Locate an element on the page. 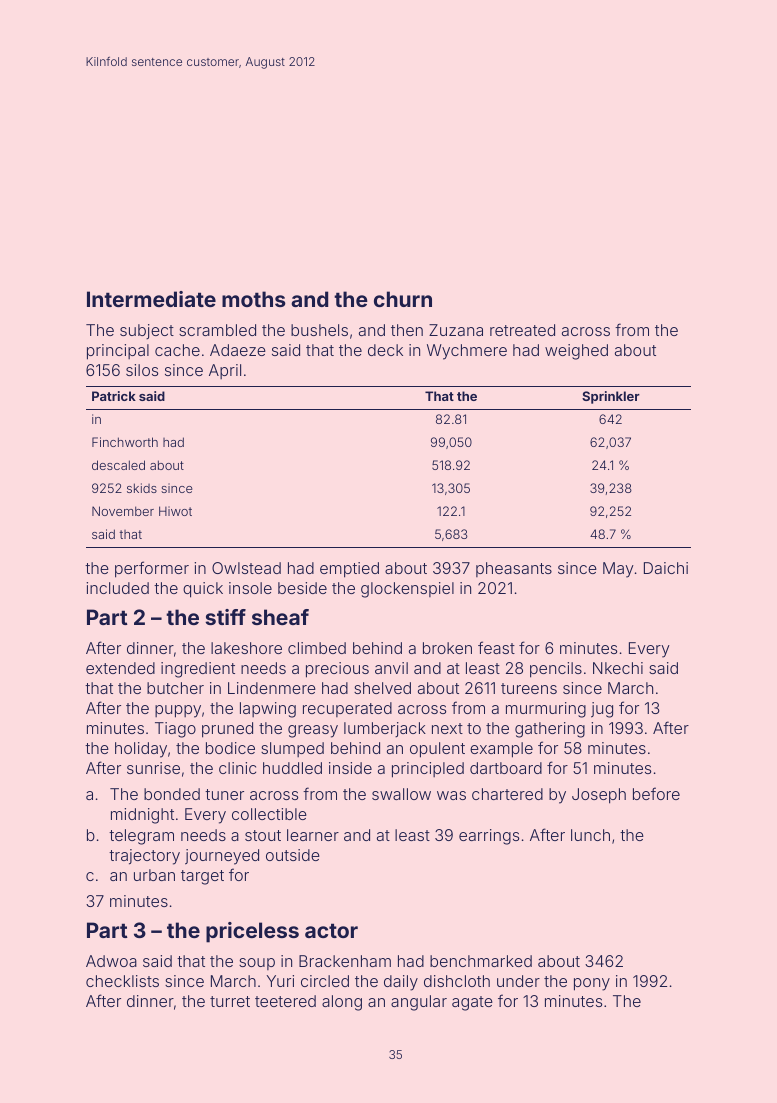  cache is located at coordinates (177, 350).
